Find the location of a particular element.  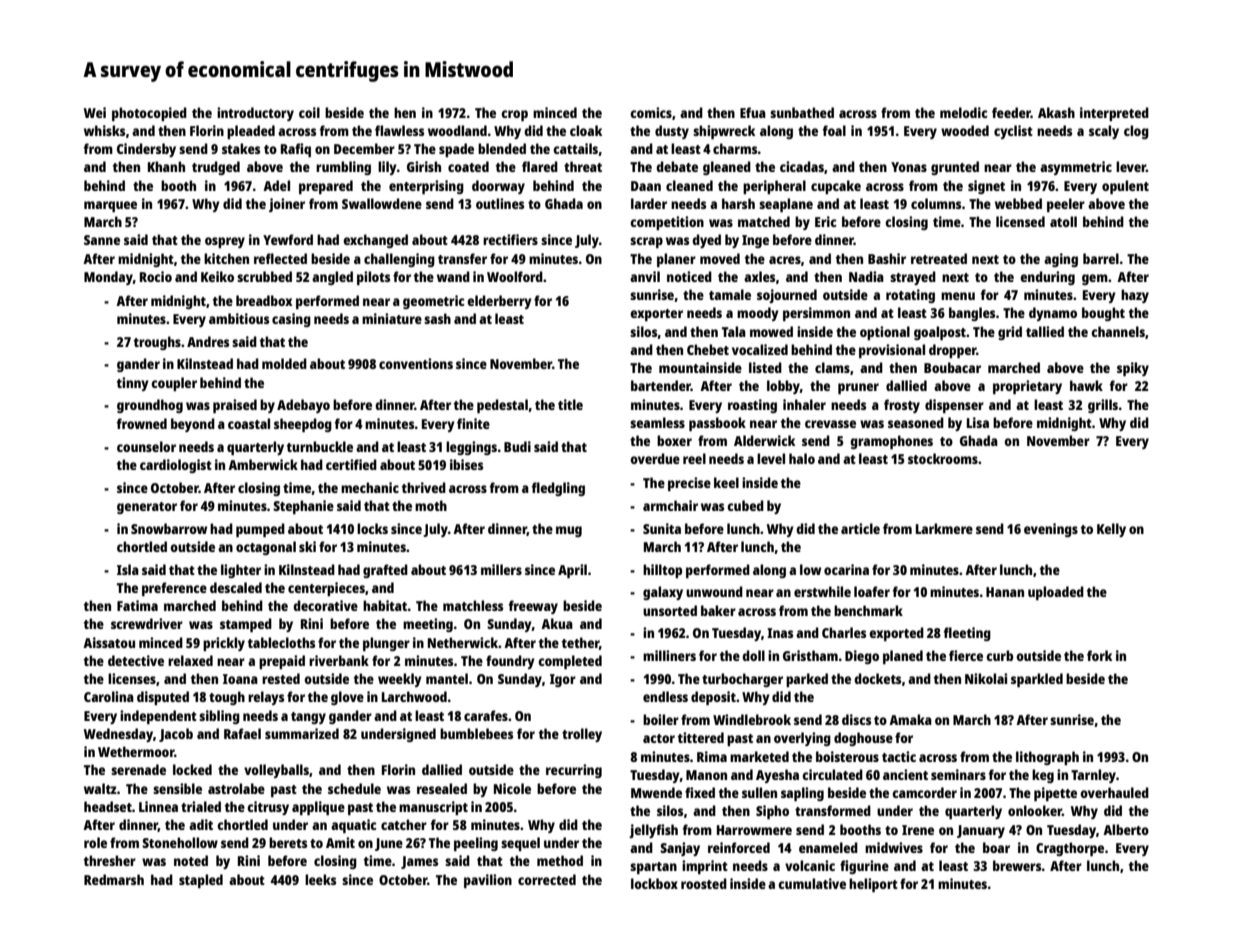

comics is located at coordinates (651, 112).
